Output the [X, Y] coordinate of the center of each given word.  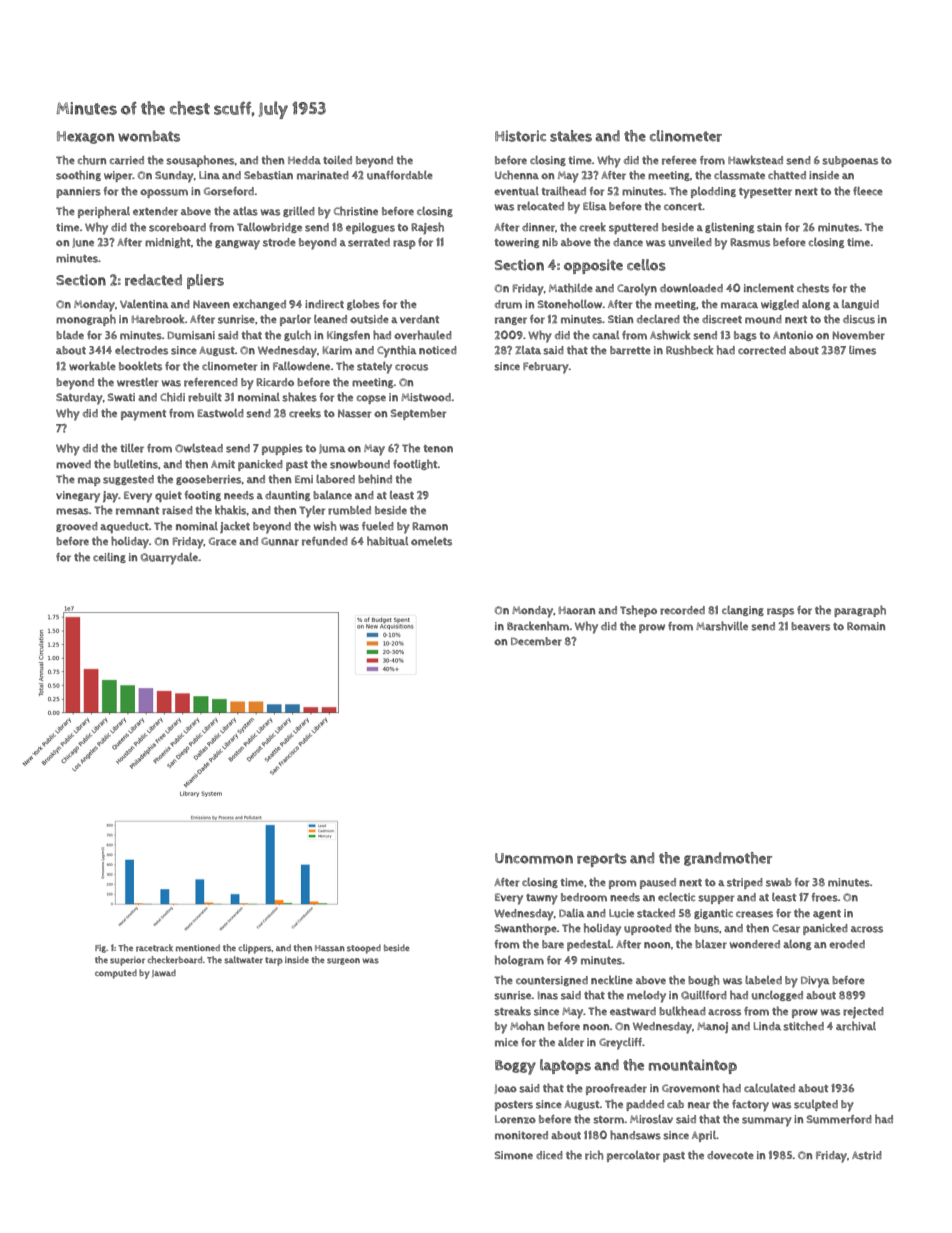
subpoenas [850, 161]
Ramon [430, 526]
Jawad [164, 973]
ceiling [109, 557]
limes [862, 350]
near [699, 1105]
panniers [78, 192]
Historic [520, 136]
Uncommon [534, 858]
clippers [255, 949]
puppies [282, 449]
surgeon [343, 961]
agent [827, 914]
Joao [505, 1089]
